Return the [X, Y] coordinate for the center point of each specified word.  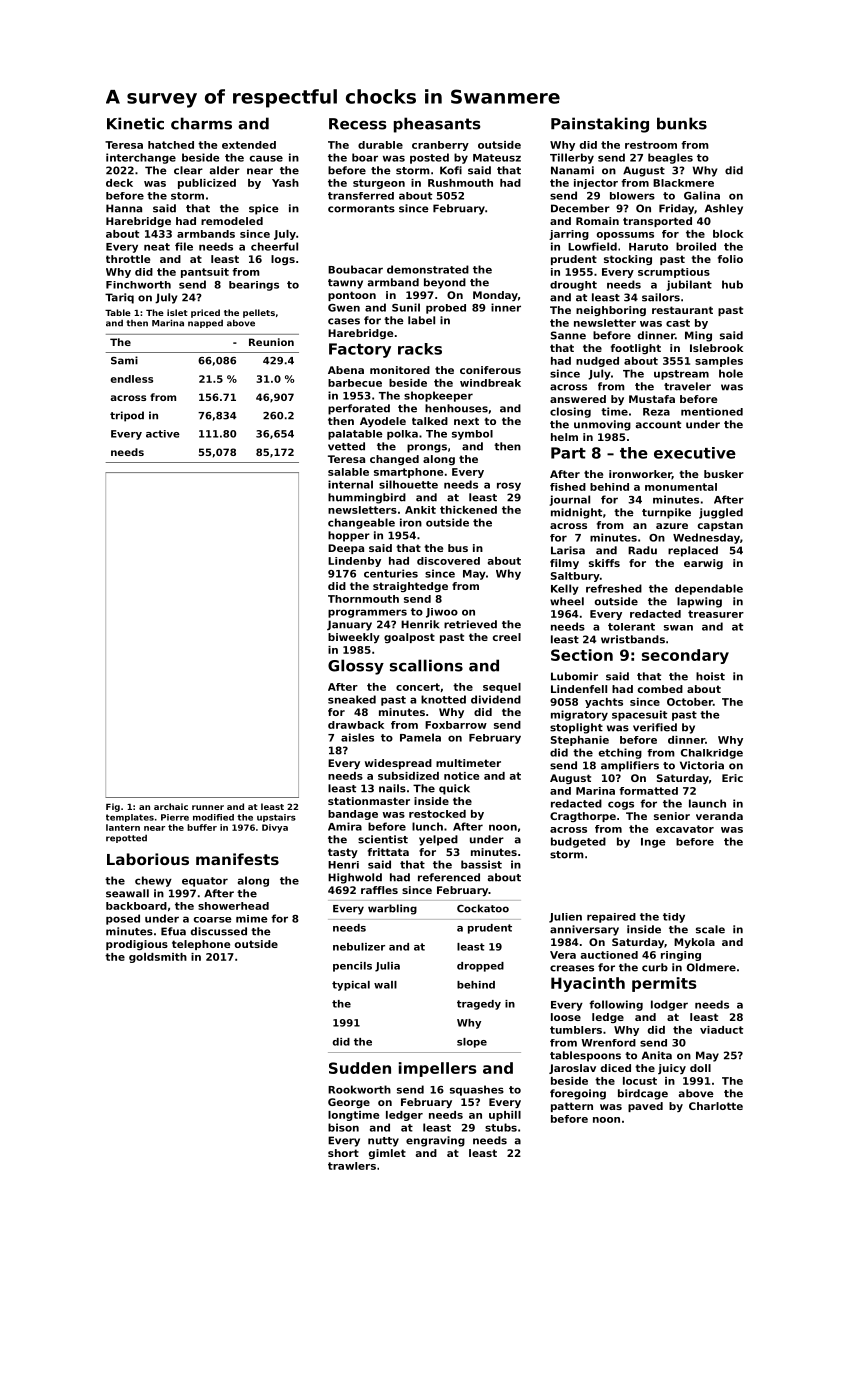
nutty [383, 1142]
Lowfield [592, 246]
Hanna [124, 208]
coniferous [490, 370]
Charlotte [716, 1106]
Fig [113, 807]
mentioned [712, 412]
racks [420, 349]
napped [205, 324]
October [690, 702]
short [343, 1153]
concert [418, 687]
